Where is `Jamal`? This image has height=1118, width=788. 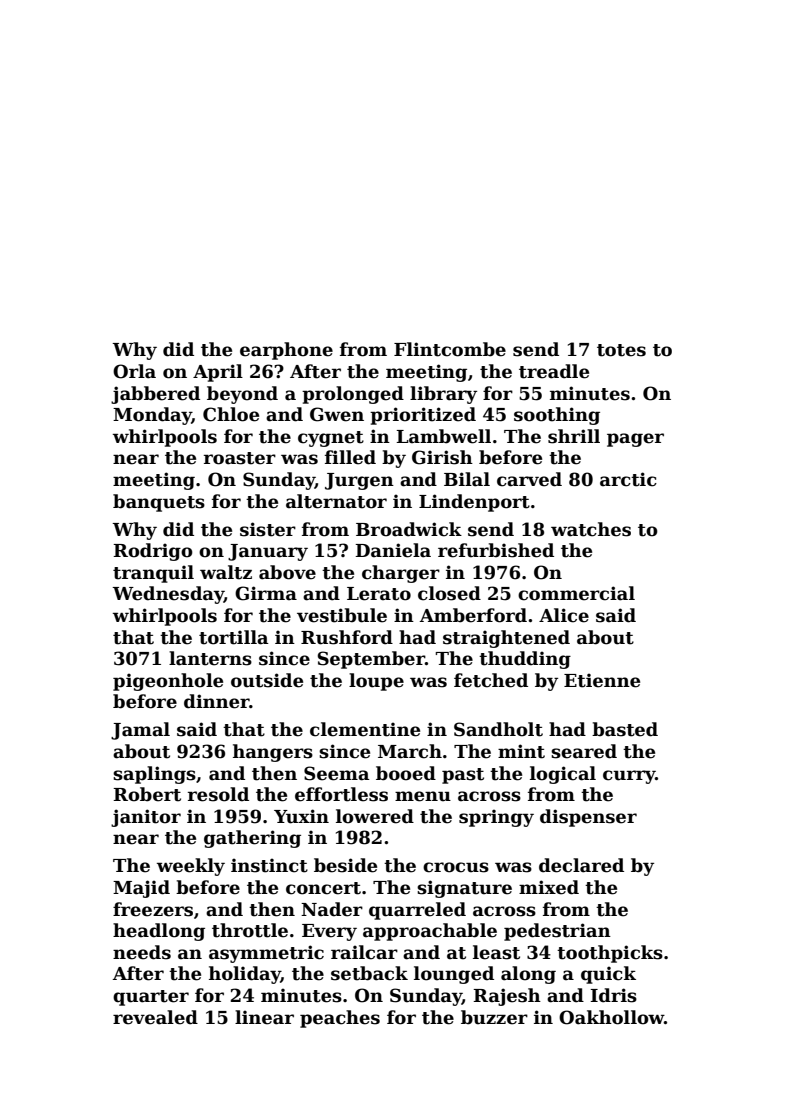 Jamal is located at coordinates (140, 731).
